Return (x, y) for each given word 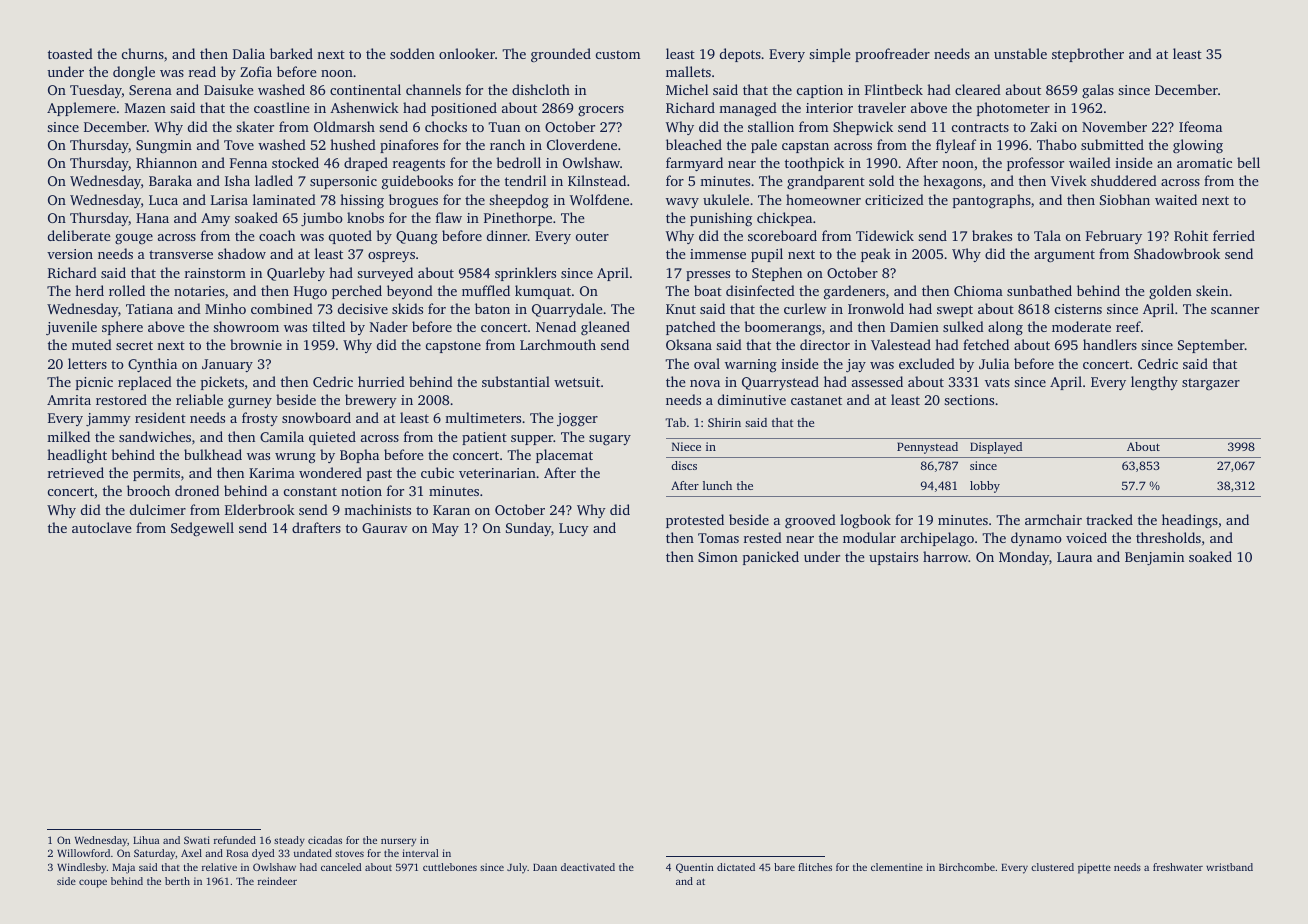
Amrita (69, 400)
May (445, 529)
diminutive (752, 399)
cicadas (325, 840)
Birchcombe (967, 867)
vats (997, 382)
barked (291, 53)
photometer (1013, 109)
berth (177, 881)
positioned (464, 109)
